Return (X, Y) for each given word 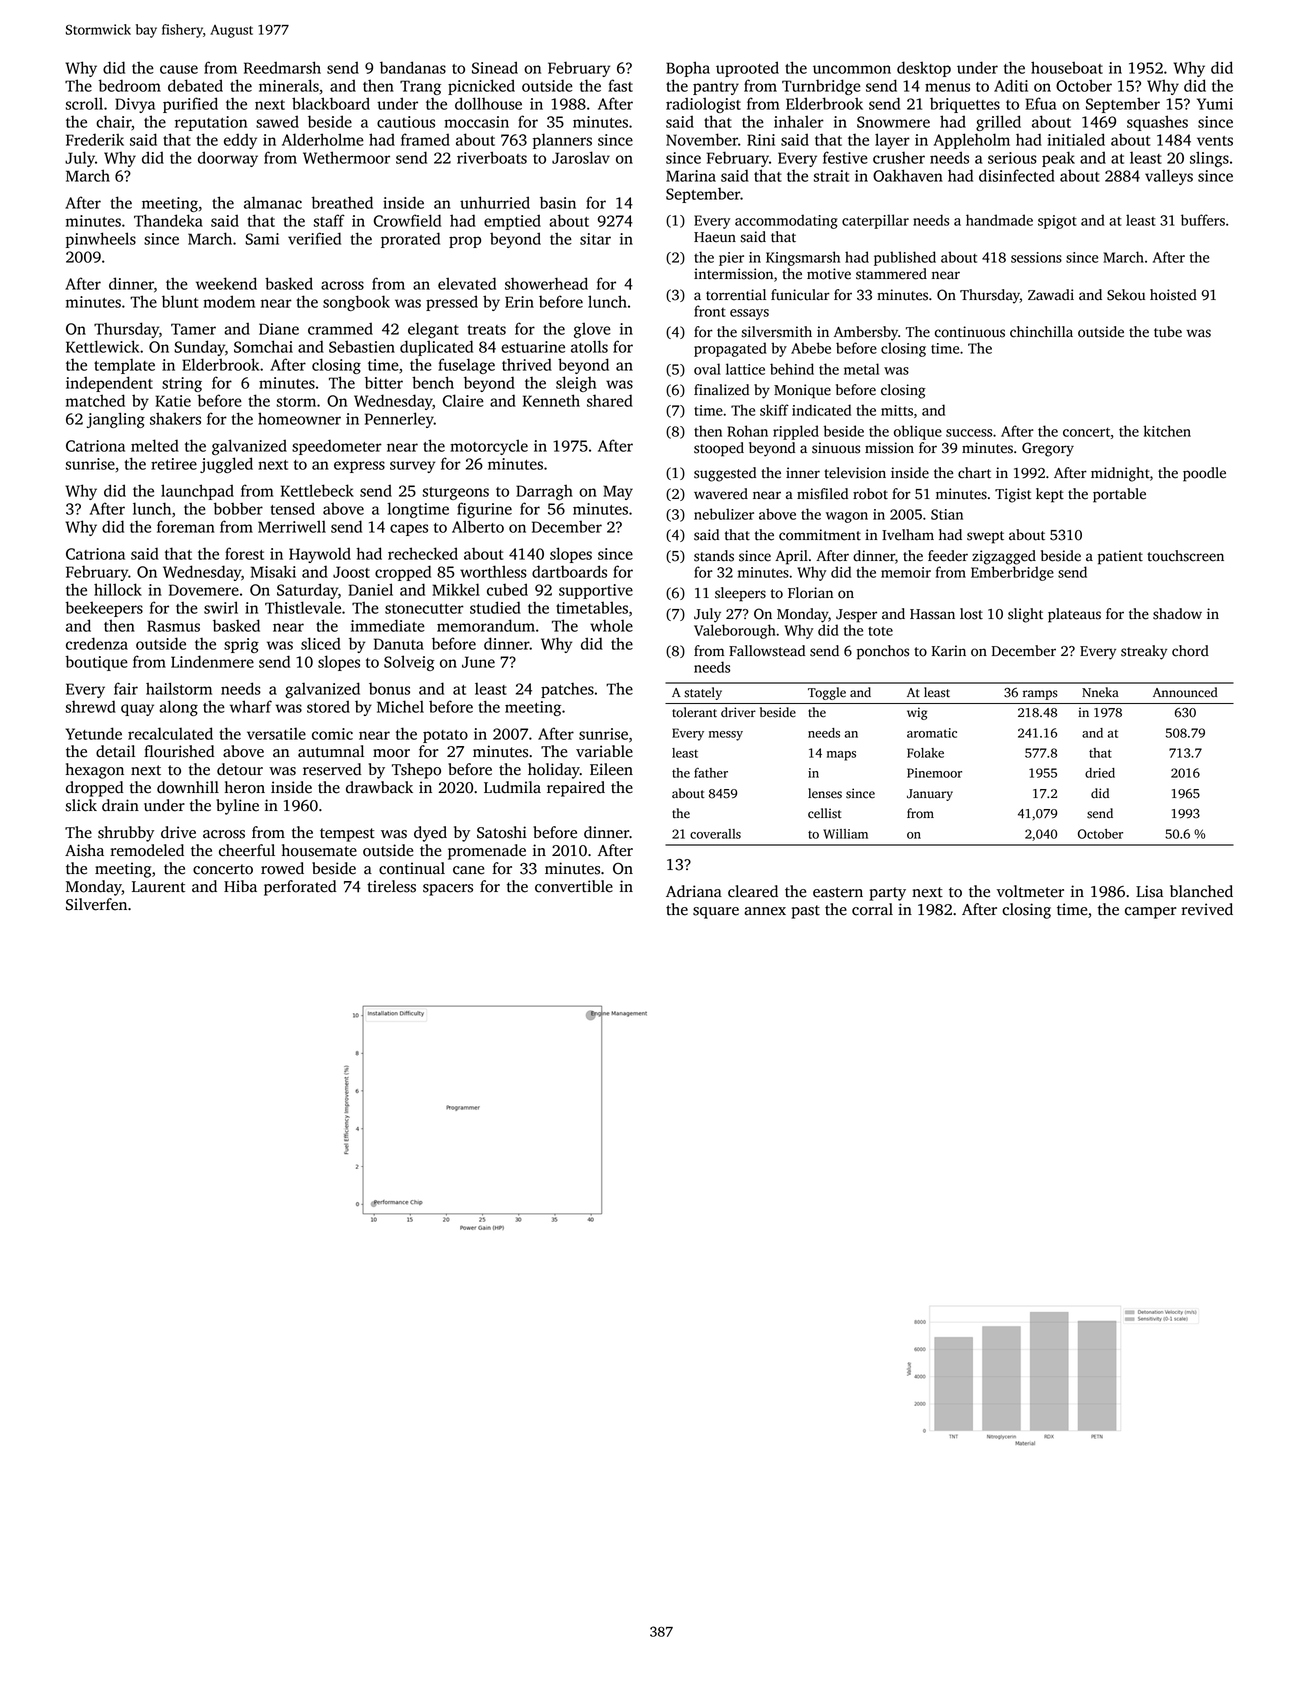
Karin (949, 650)
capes (409, 530)
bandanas (413, 67)
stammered (891, 274)
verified (314, 238)
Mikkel (456, 589)
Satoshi (502, 832)
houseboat (1067, 67)
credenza (97, 643)
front (710, 311)
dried (1100, 773)
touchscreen (1185, 556)
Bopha (688, 69)
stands (714, 556)
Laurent (158, 887)
